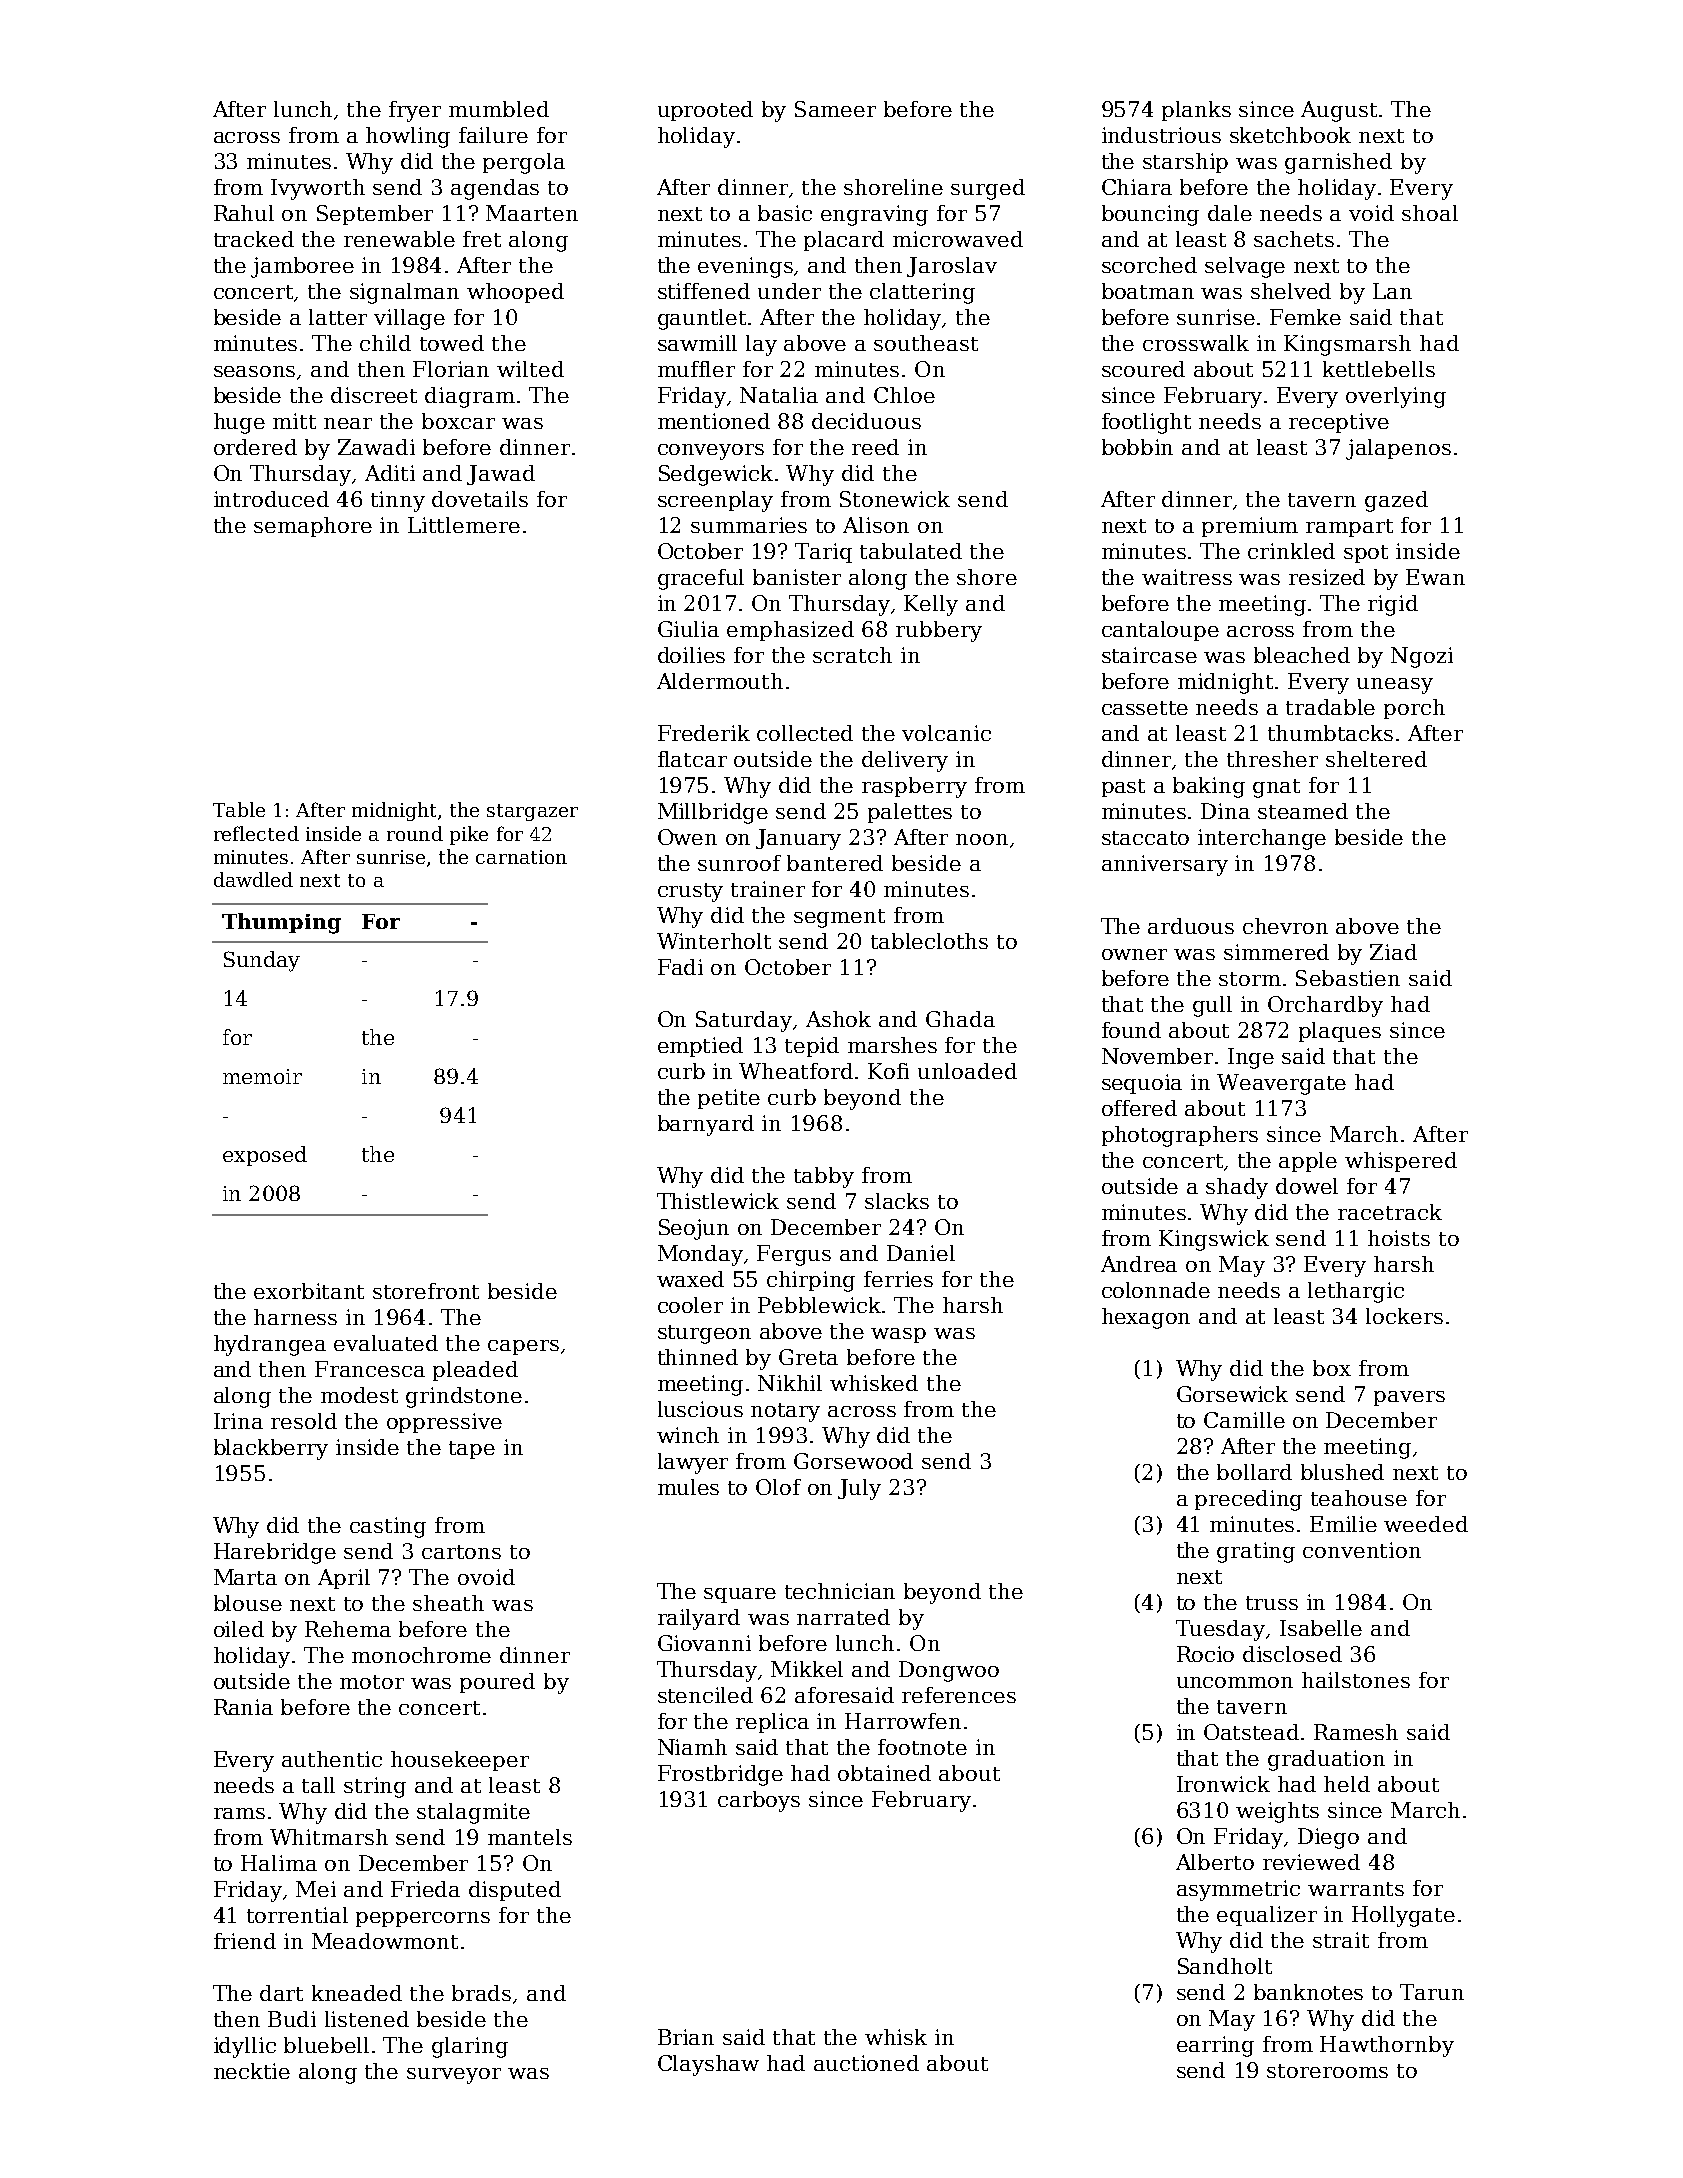 The image size is (1683, 2178). Describe the element at coordinates (421, 1655) in the screenshot. I see `monochrome` at that location.
